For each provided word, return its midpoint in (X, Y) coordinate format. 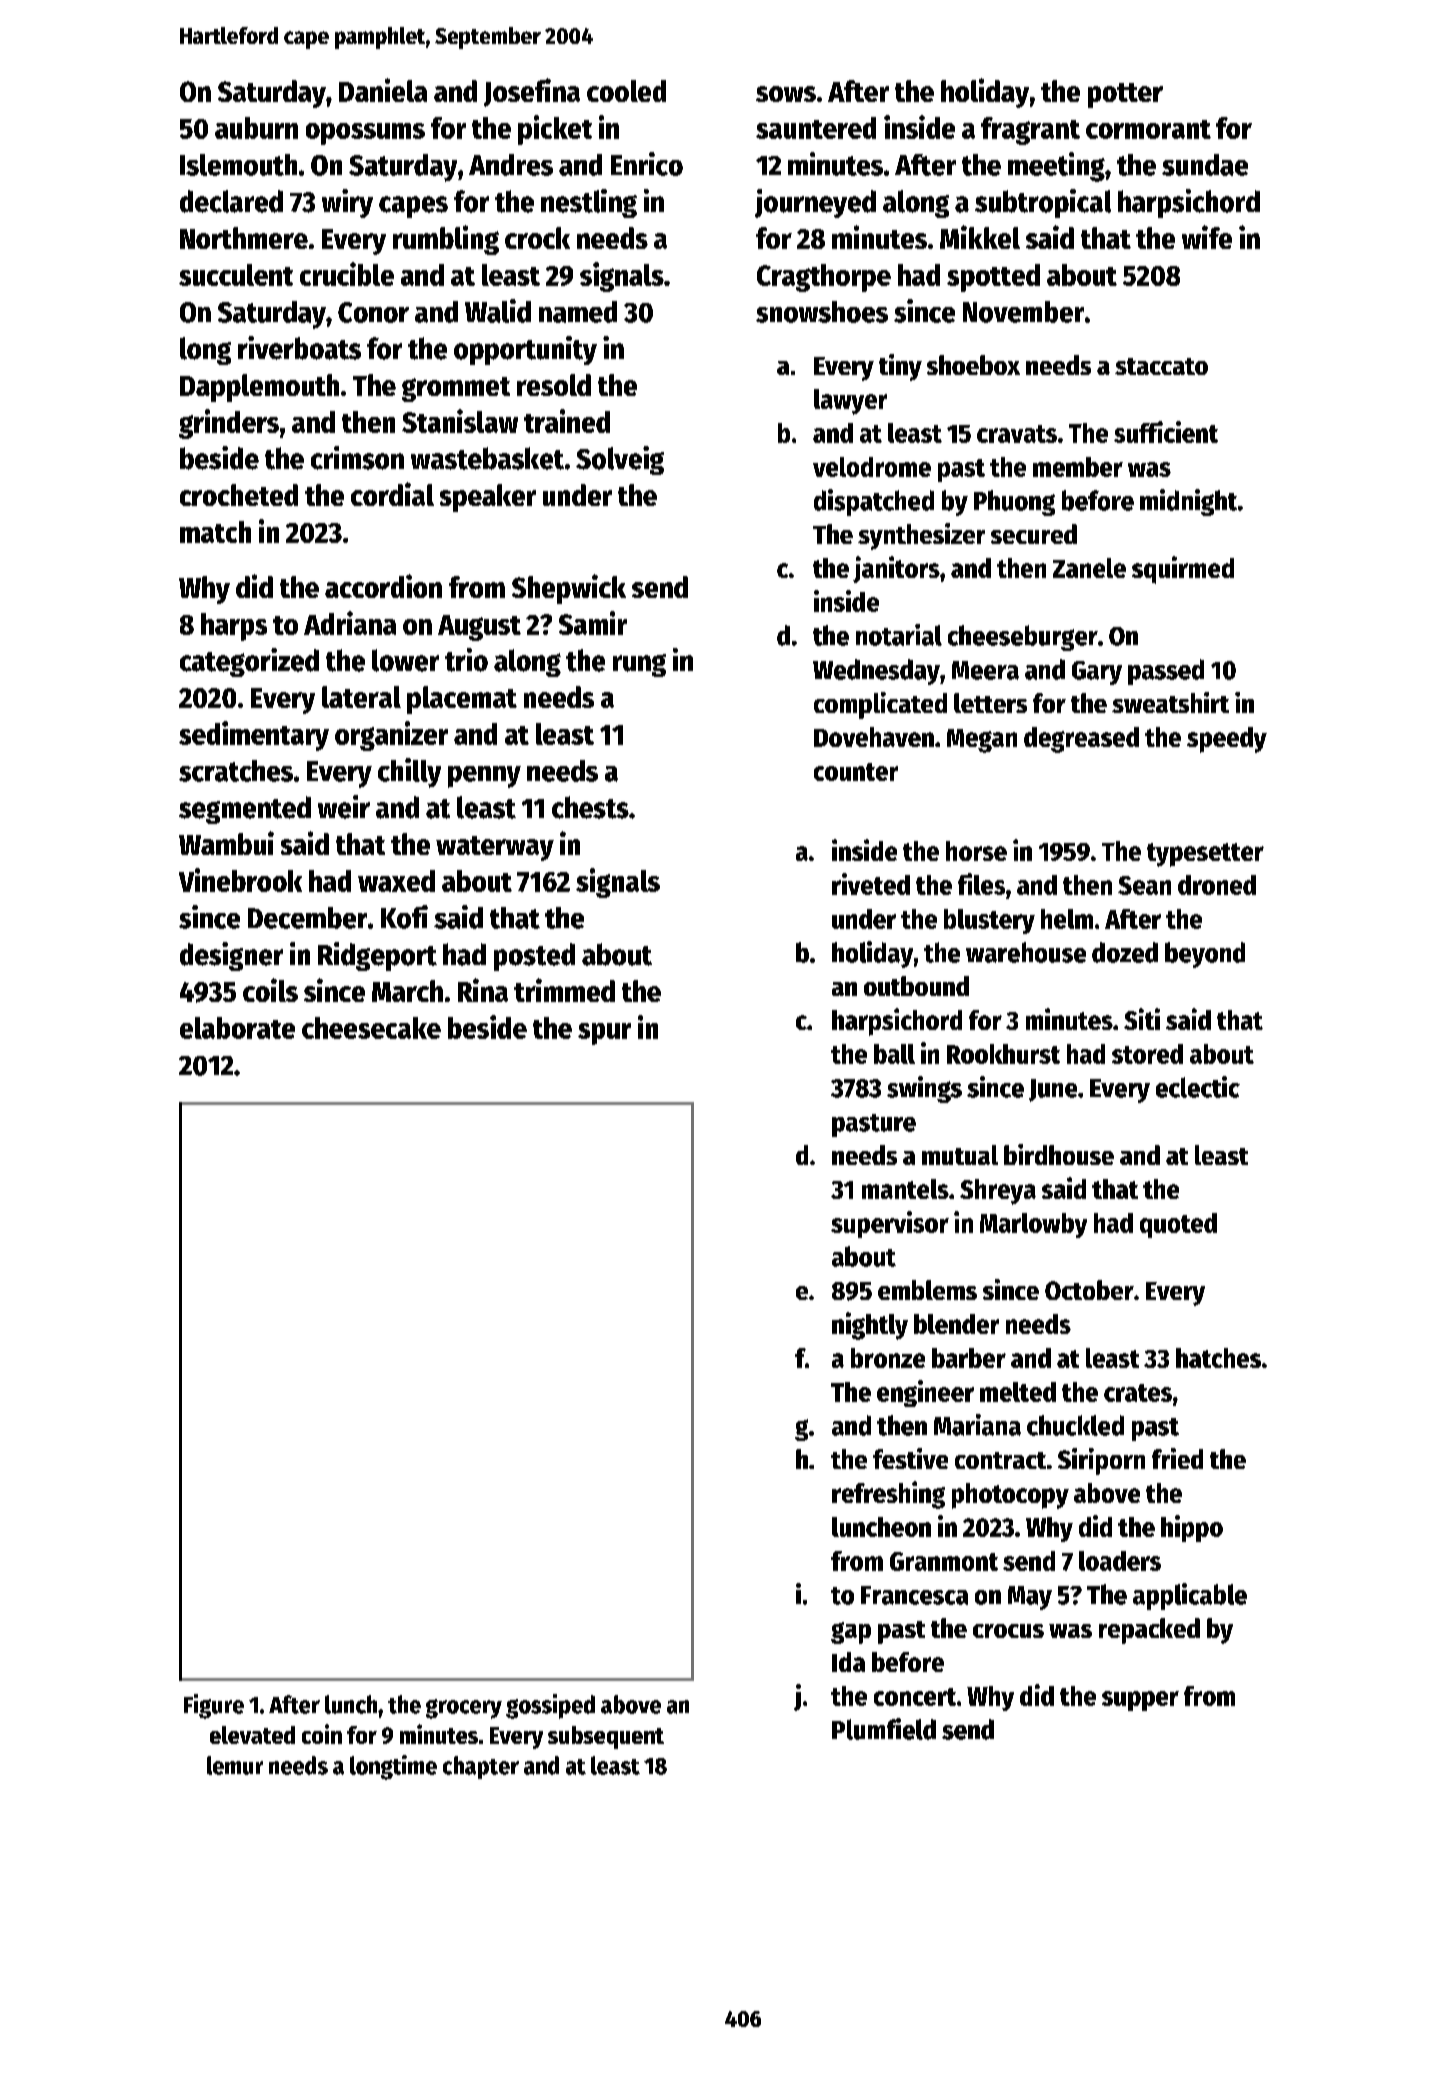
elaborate (237, 1028)
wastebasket (487, 458)
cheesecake (371, 1028)
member (1078, 467)
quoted (1178, 1225)
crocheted (239, 495)
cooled (626, 91)
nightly (870, 1326)
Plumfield (884, 1729)
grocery (464, 1709)
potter (1125, 95)
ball (894, 1054)
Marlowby (1033, 1225)
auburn (256, 128)
